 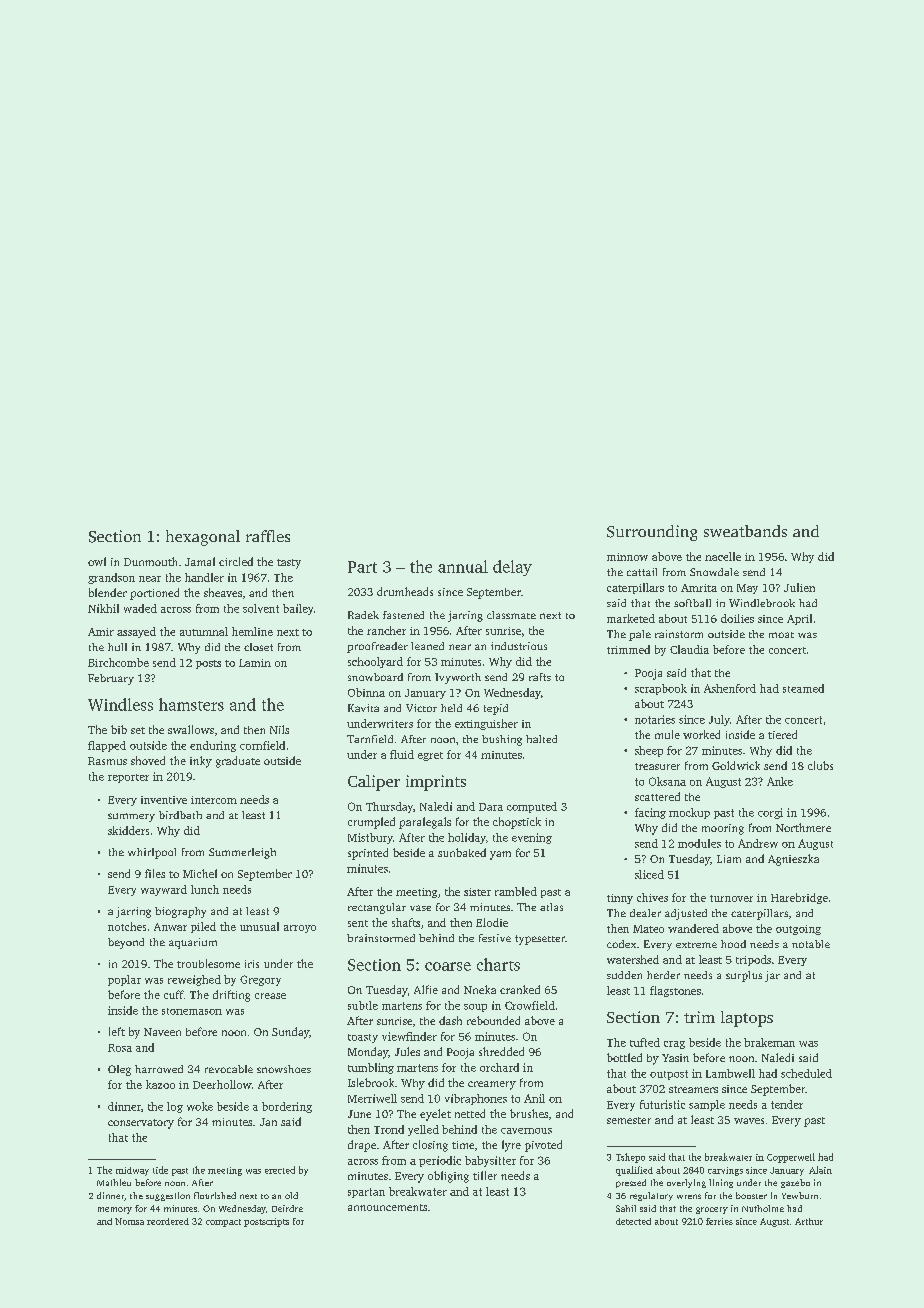 I want to click on Tarnfield, so click(x=370, y=739).
